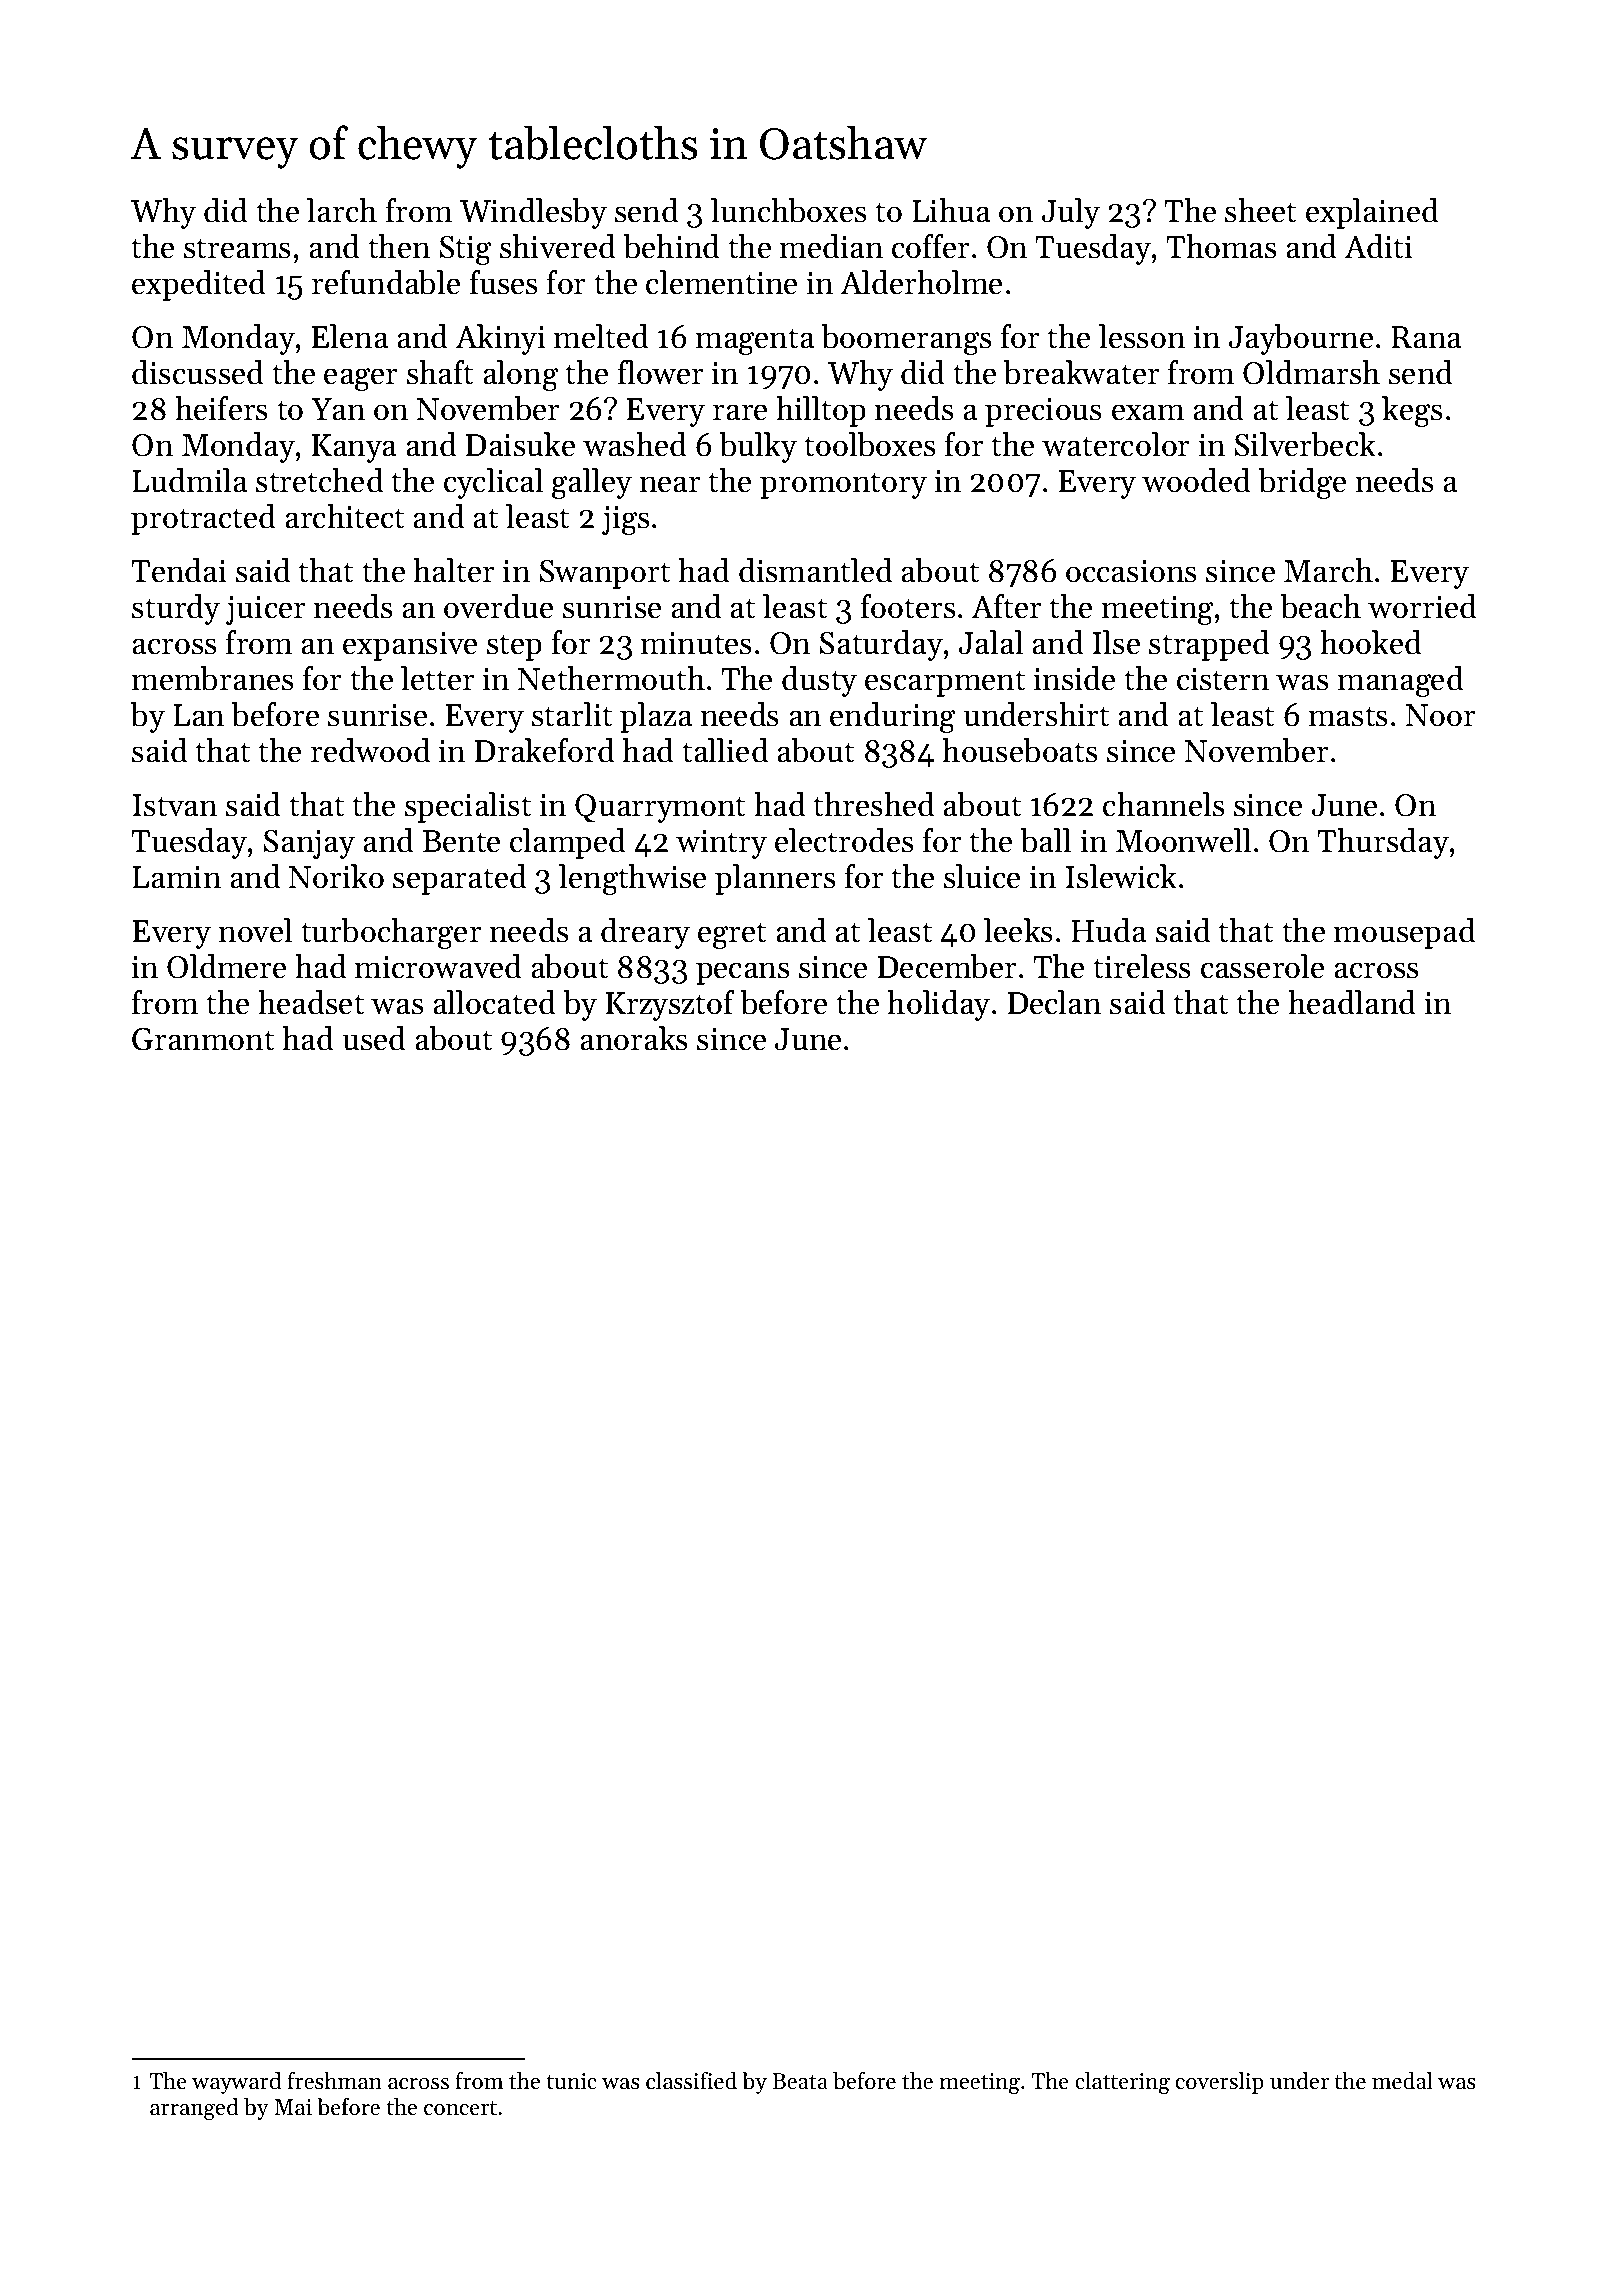 The image size is (1620, 2292). Describe the element at coordinates (194, 2109) in the screenshot. I see `arranged` at that location.
